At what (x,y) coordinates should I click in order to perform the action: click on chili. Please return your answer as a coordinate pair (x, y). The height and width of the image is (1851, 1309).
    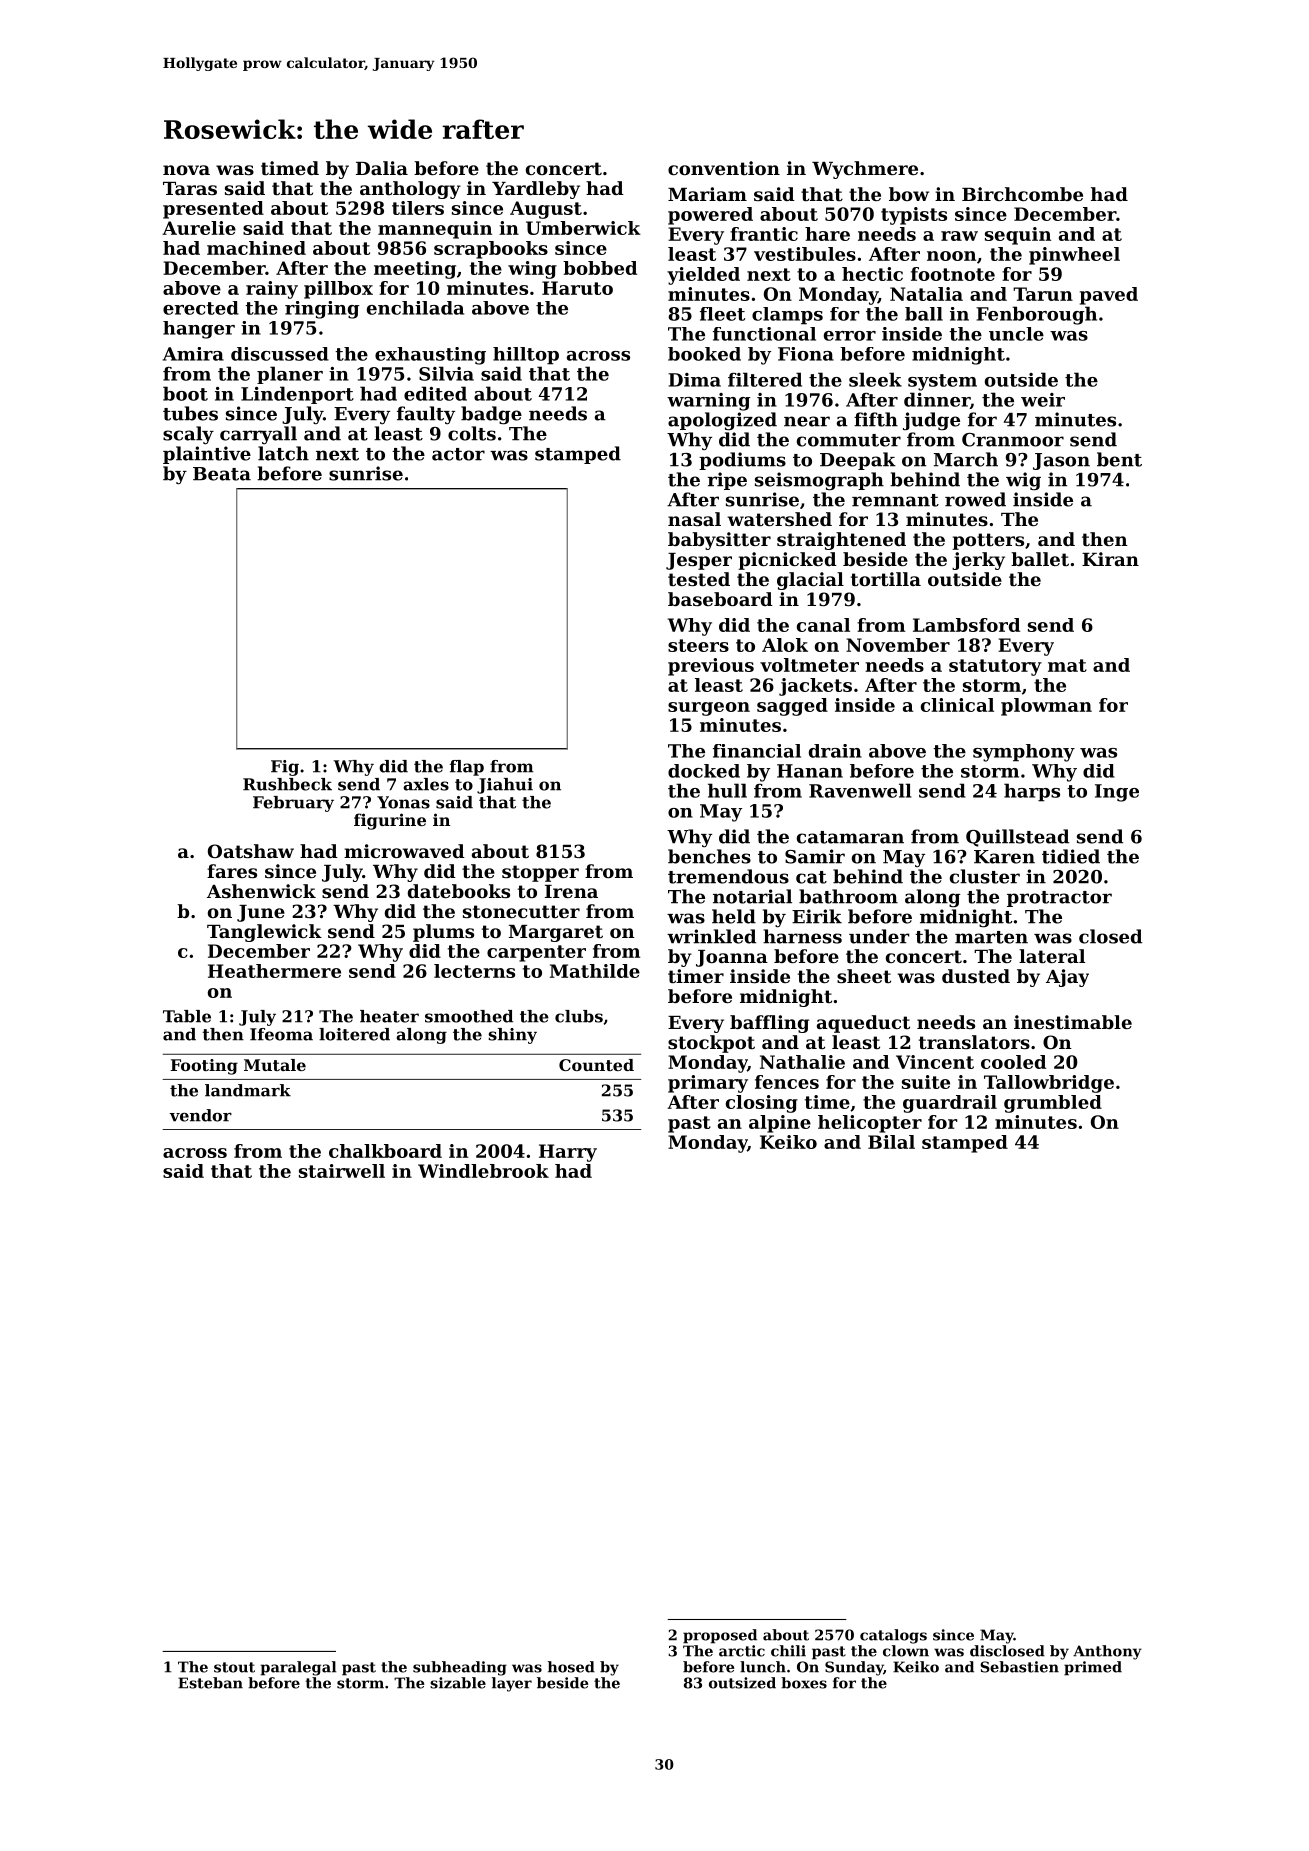
    Looking at the image, I should click on (788, 1651).
